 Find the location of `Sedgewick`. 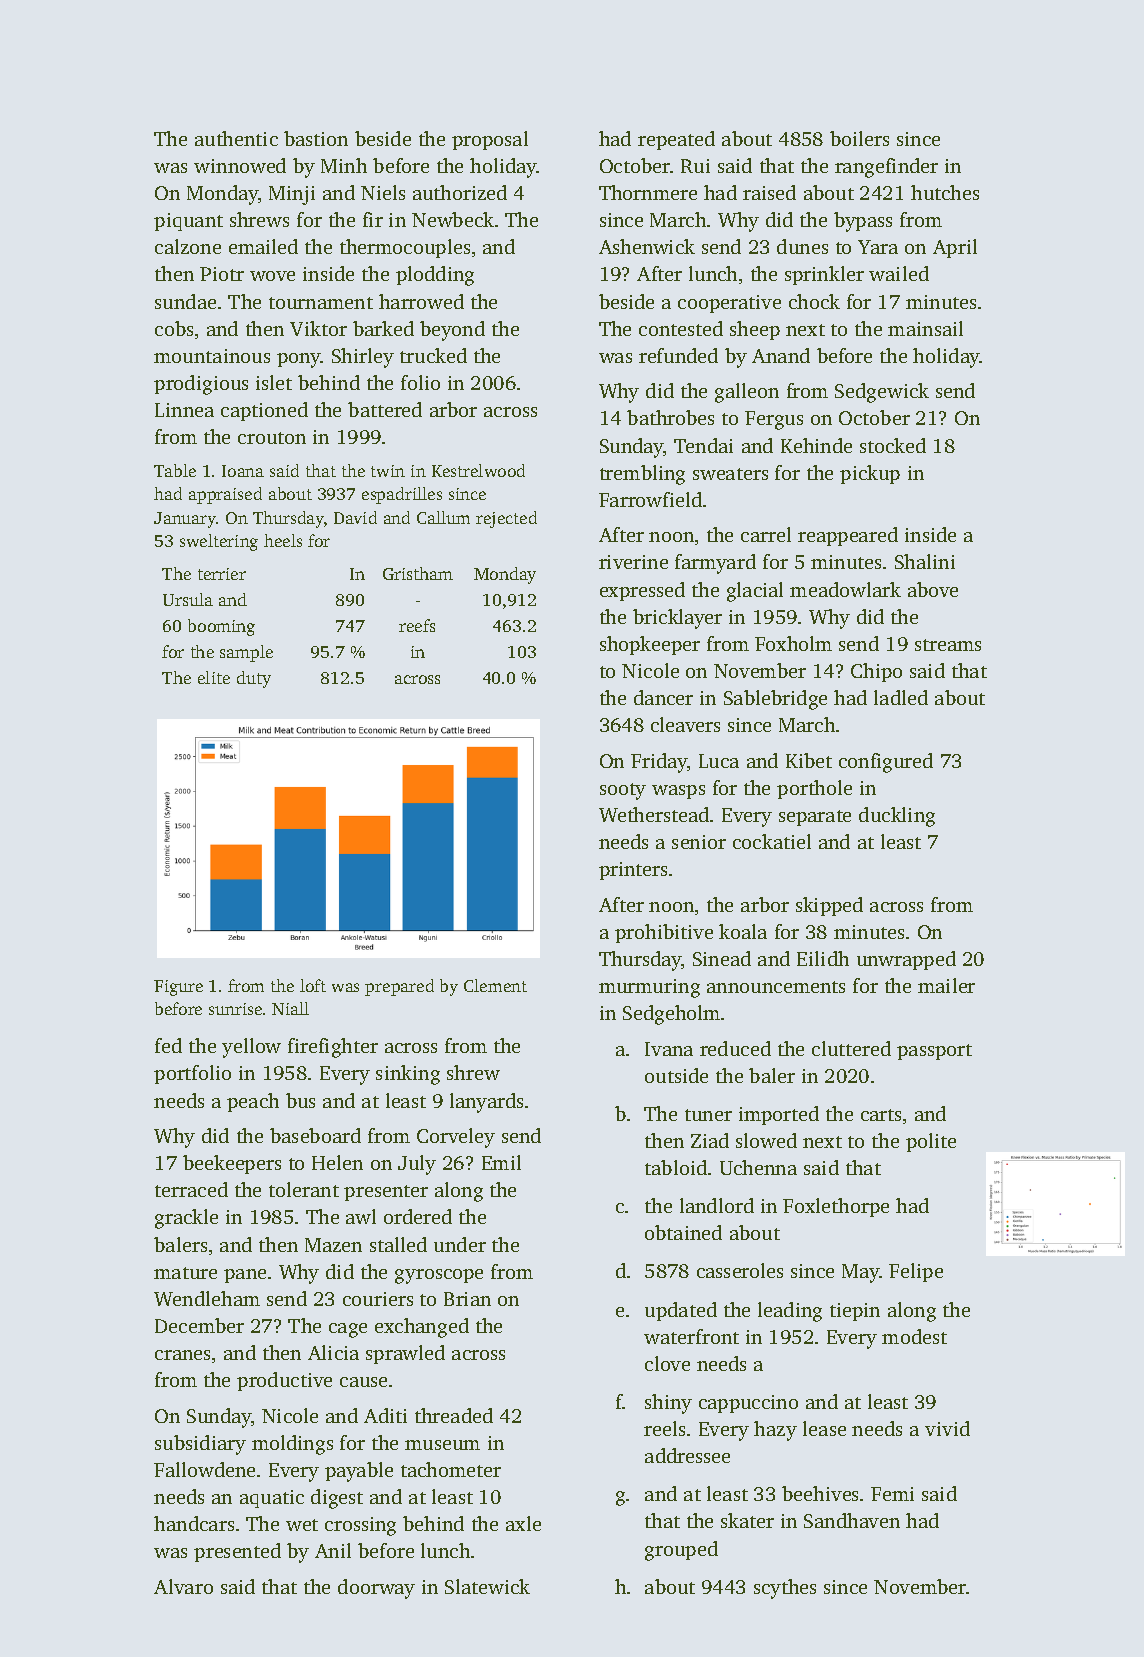

Sedgewick is located at coordinates (882, 393).
